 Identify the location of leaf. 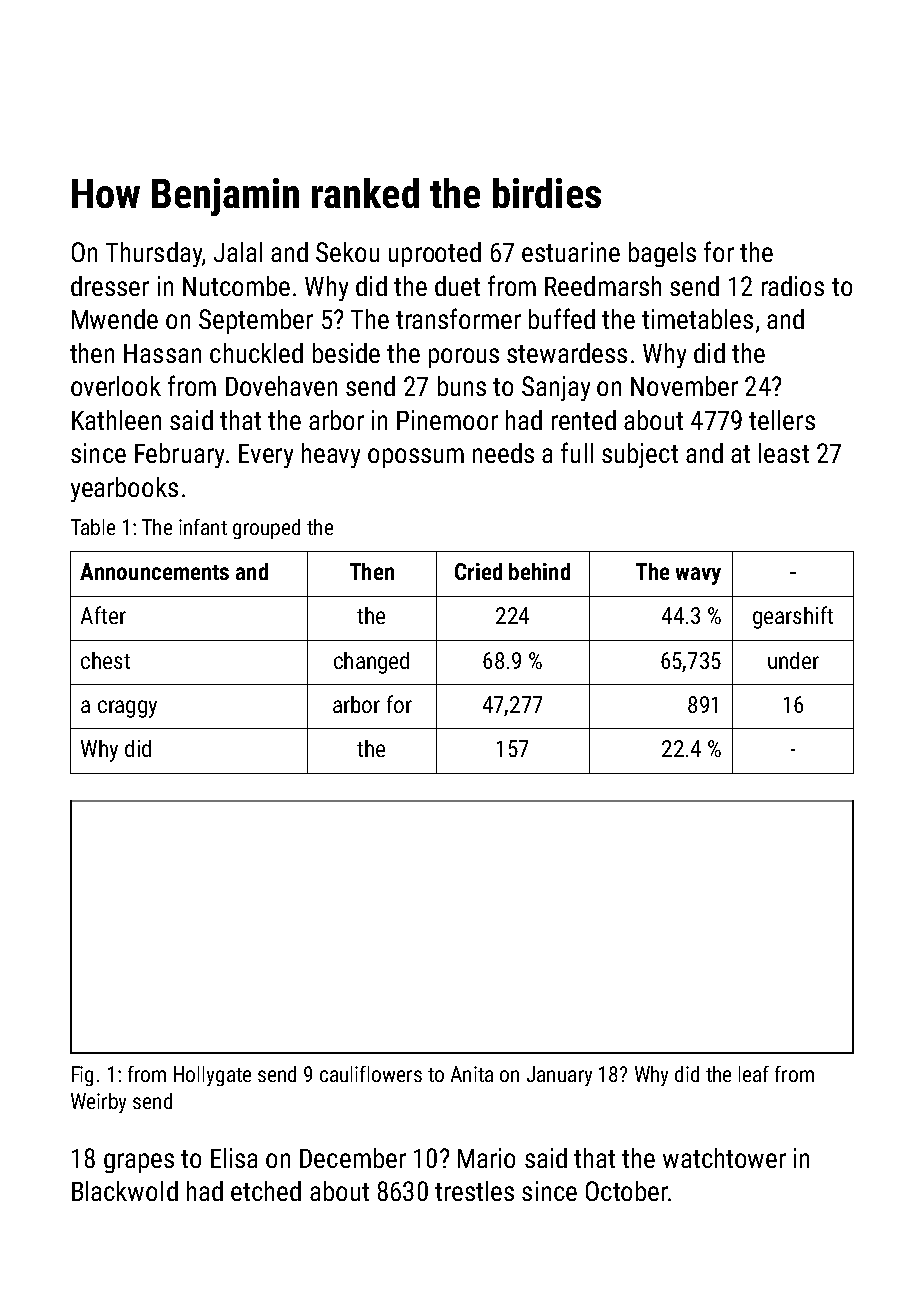
(754, 1074).
